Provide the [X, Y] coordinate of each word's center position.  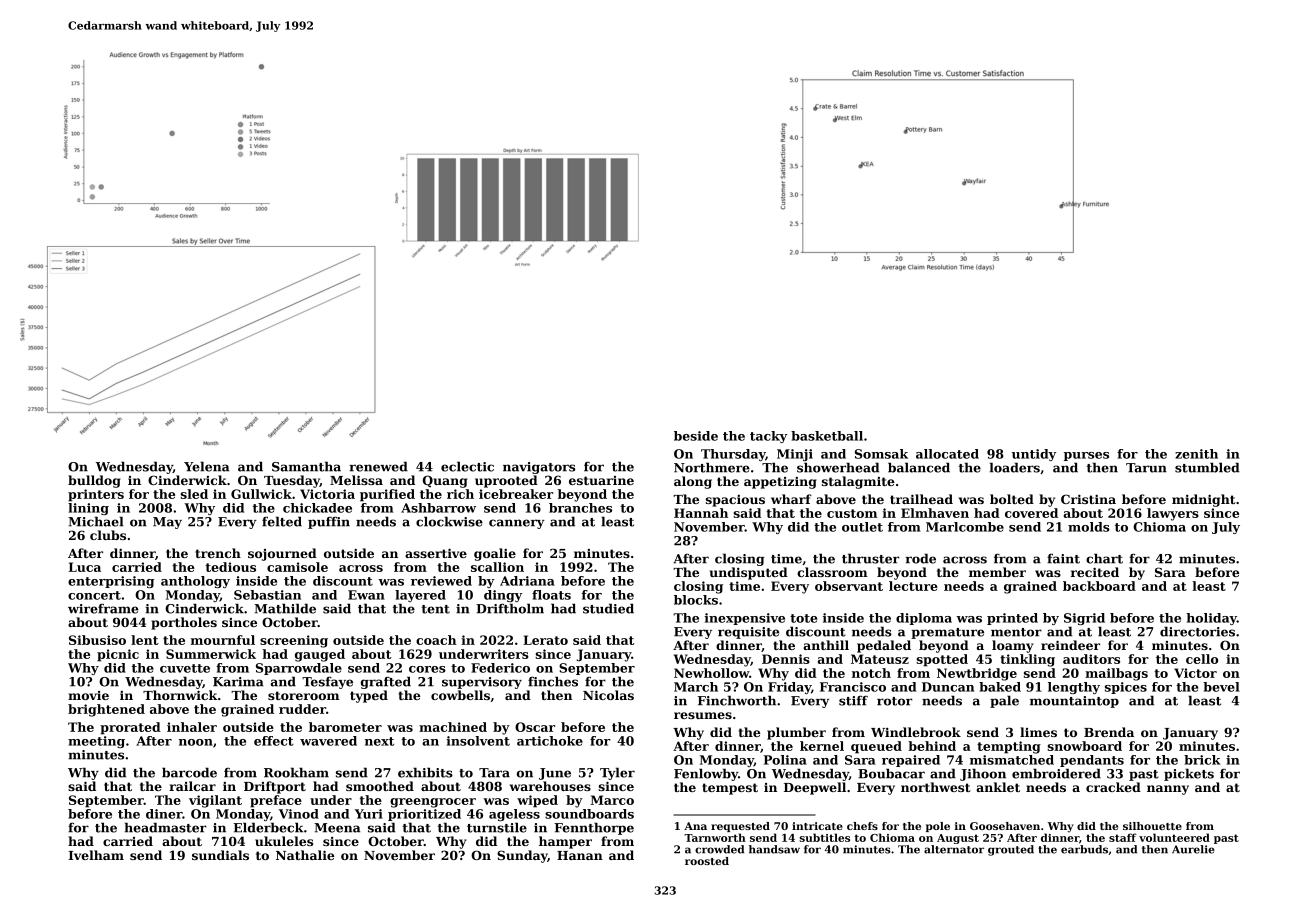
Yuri [369, 814]
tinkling [1027, 660]
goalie [495, 554]
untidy [1034, 455]
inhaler [192, 727]
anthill [826, 645]
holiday [1211, 619]
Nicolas [608, 695]
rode [920, 558]
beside [696, 436]
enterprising [111, 582]
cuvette [185, 668]
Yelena [206, 466]
